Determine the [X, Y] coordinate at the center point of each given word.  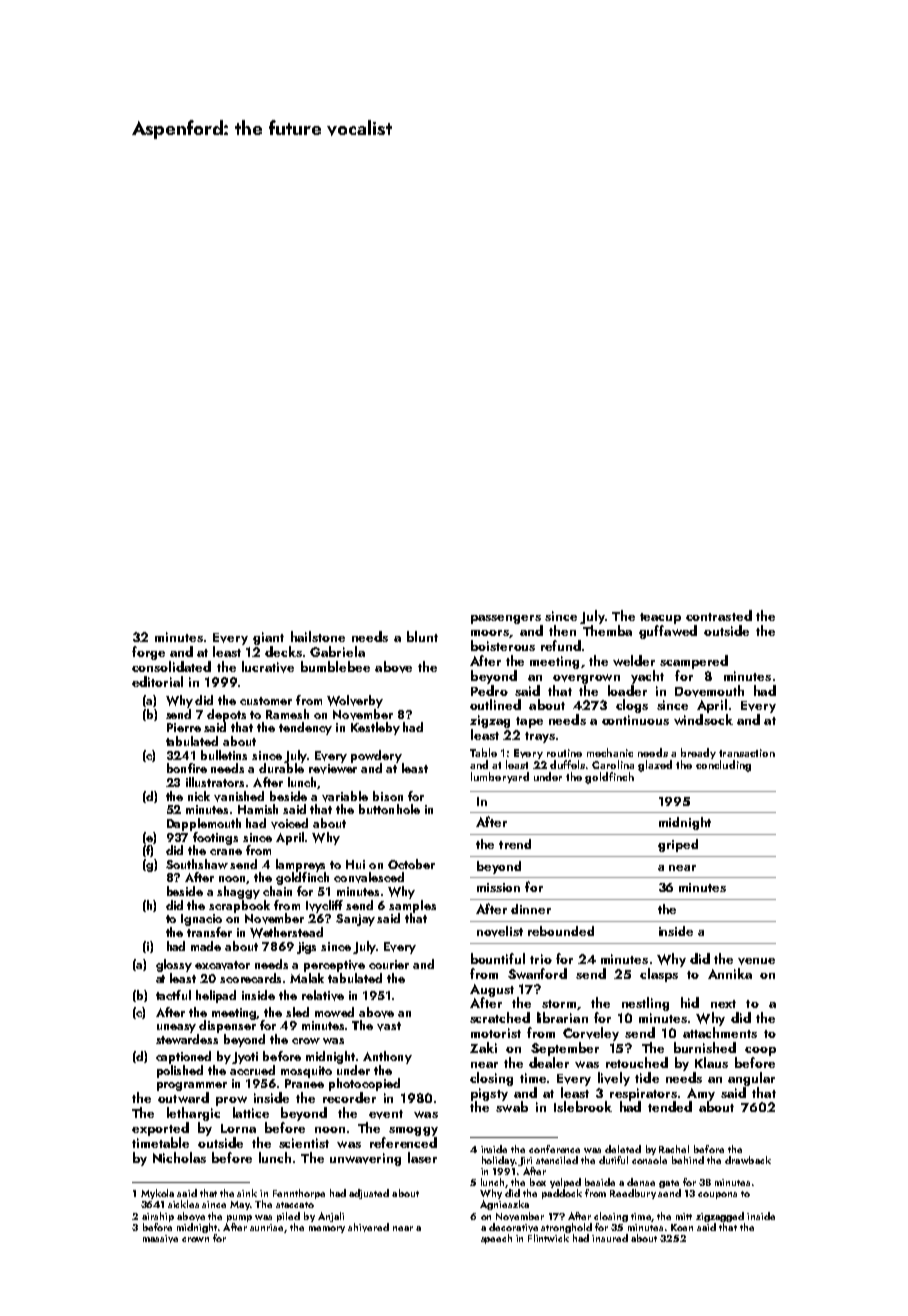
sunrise [266, 1227]
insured [610, 1238]
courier [389, 964]
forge [148, 653]
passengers [506, 619]
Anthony [387, 1057]
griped [678, 845]
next [723, 1004]
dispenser [227, 1026]
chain [277, 891]
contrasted [719, 615]
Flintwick [548, 1238]
